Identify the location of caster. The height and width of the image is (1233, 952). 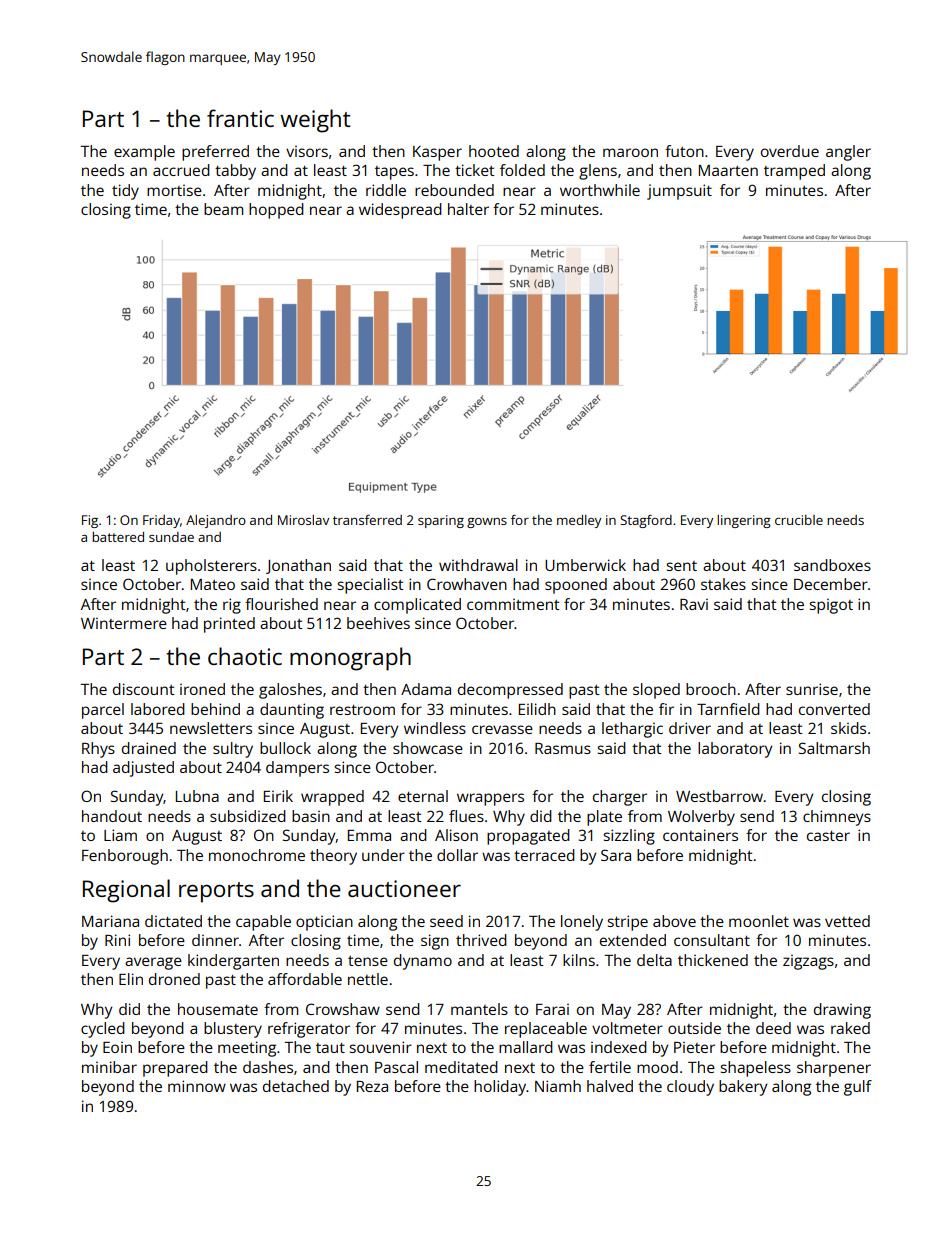
(828, 836).
